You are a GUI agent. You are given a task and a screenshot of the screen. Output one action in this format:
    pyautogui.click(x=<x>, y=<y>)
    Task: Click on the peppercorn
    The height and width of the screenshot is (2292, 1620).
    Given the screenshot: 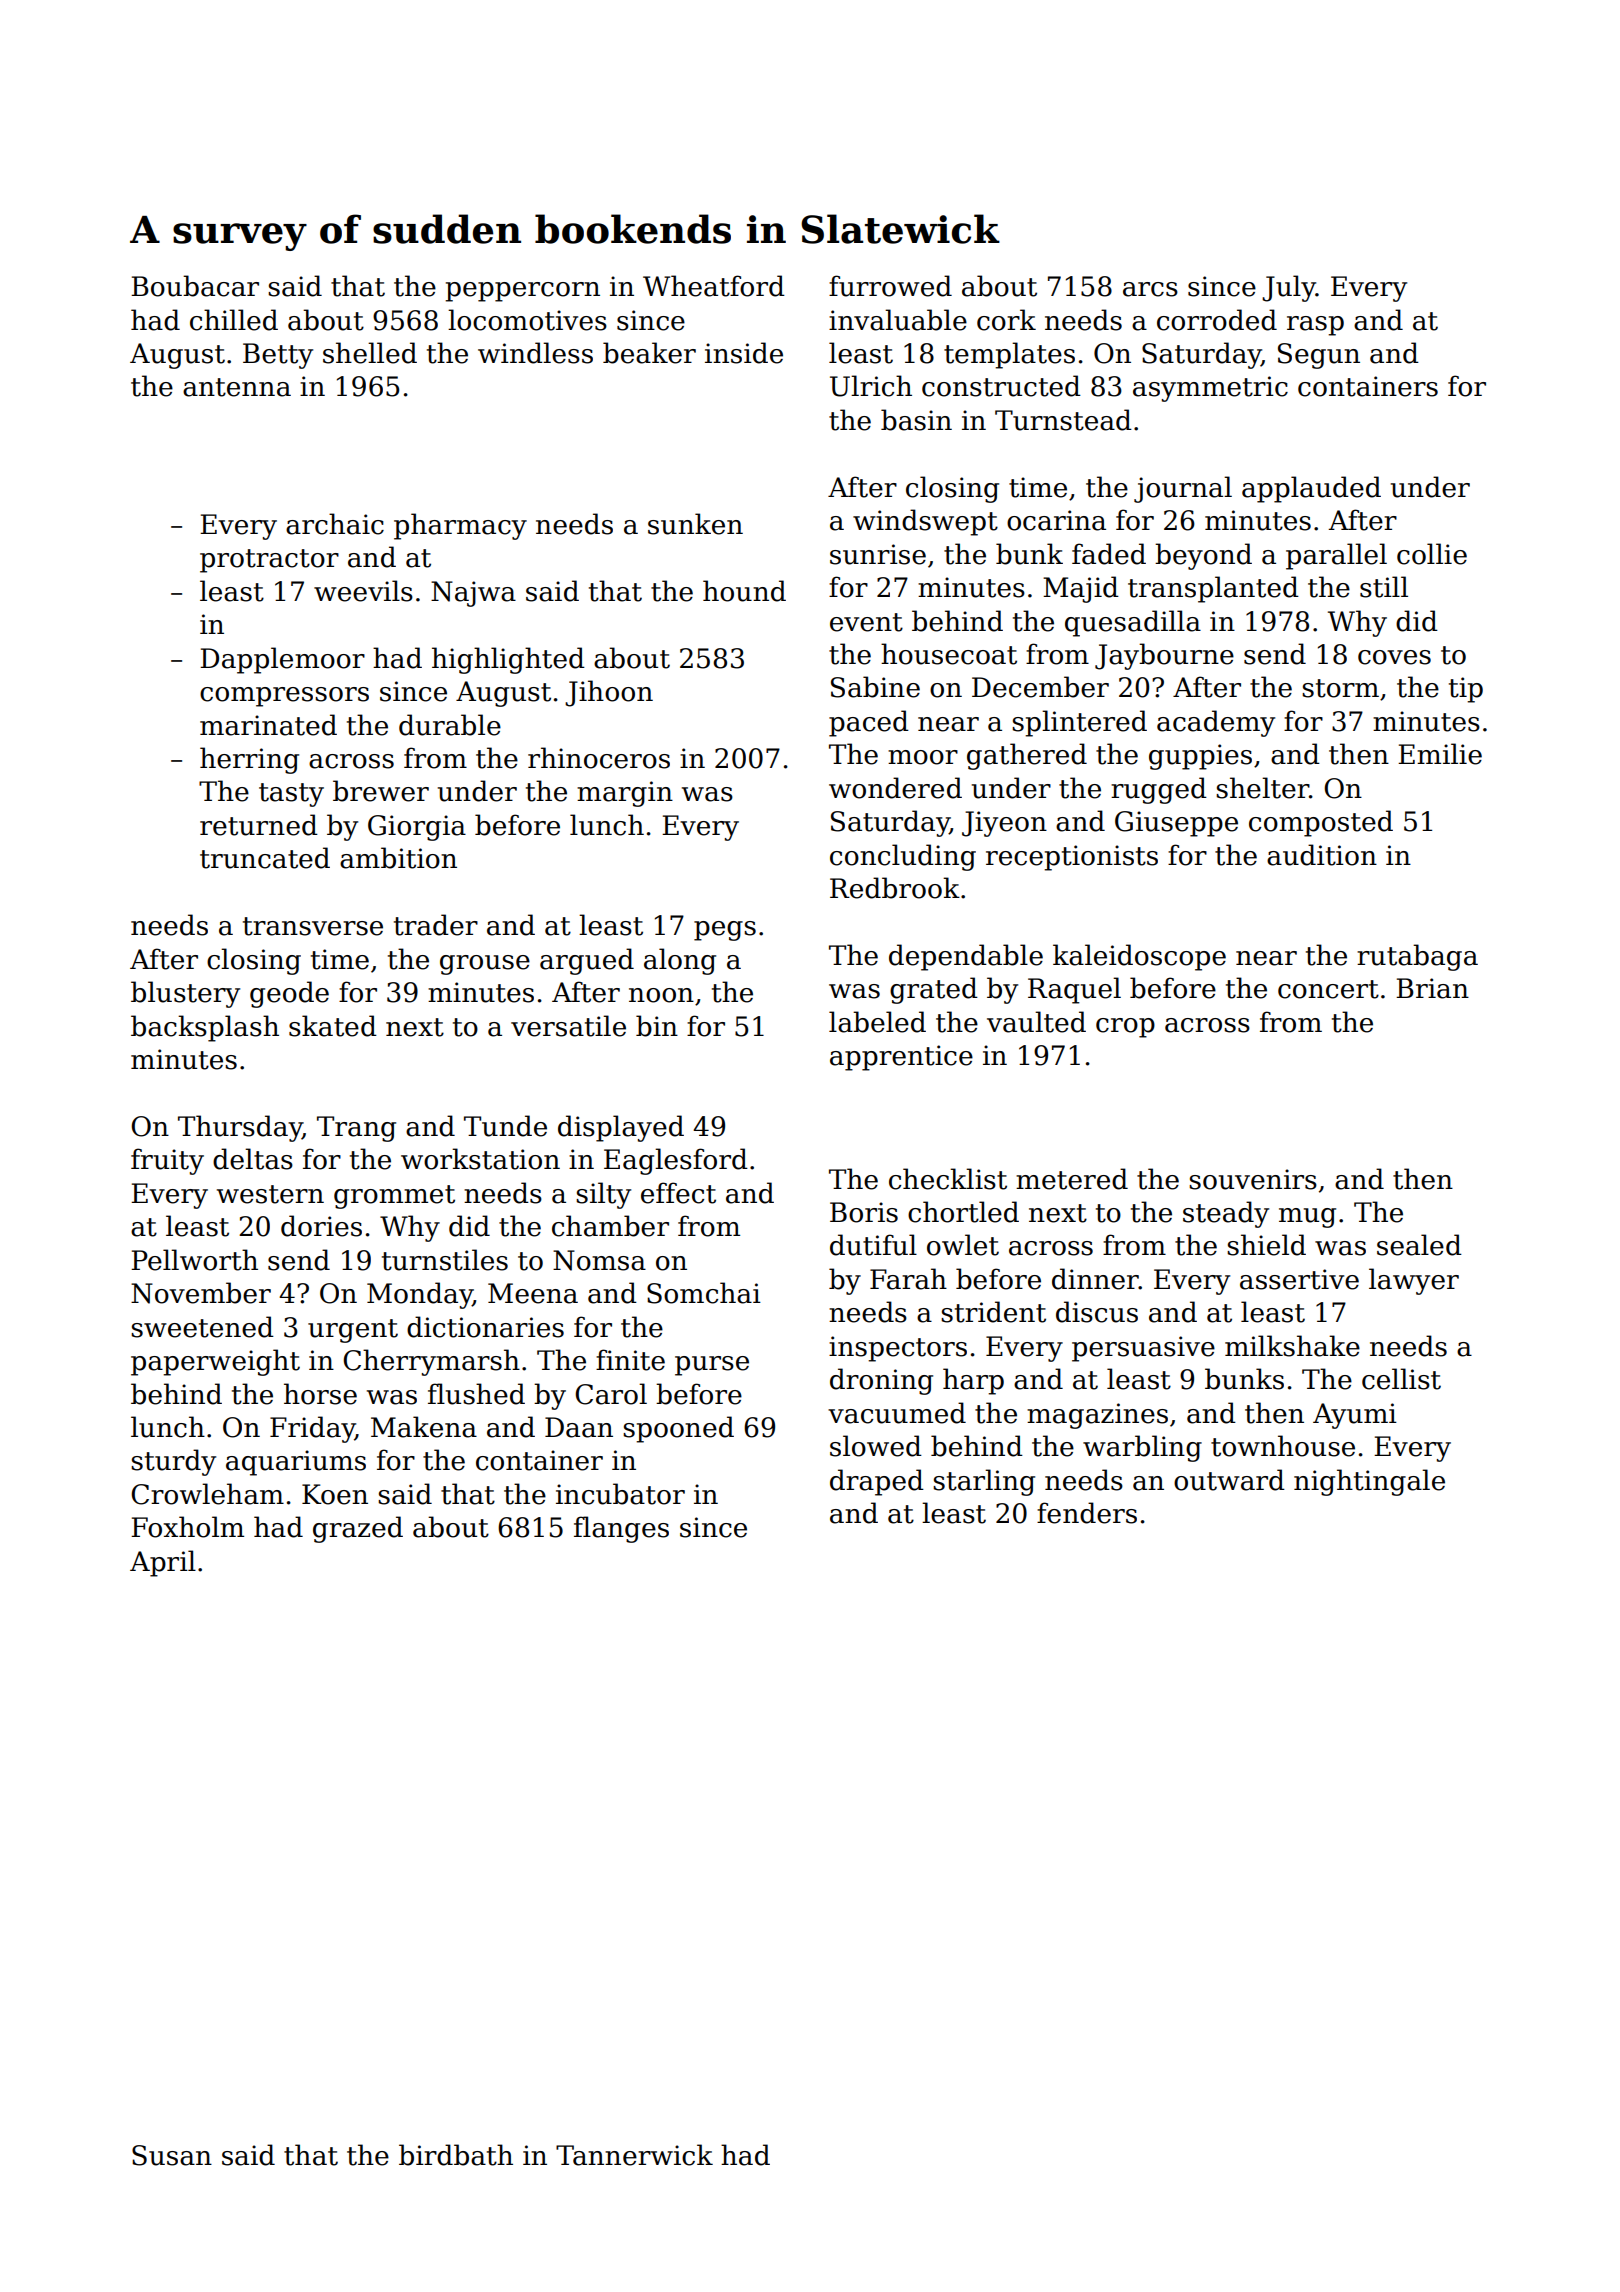 What is the action you would take?
    pyautogui.click(x=522, y=292)
